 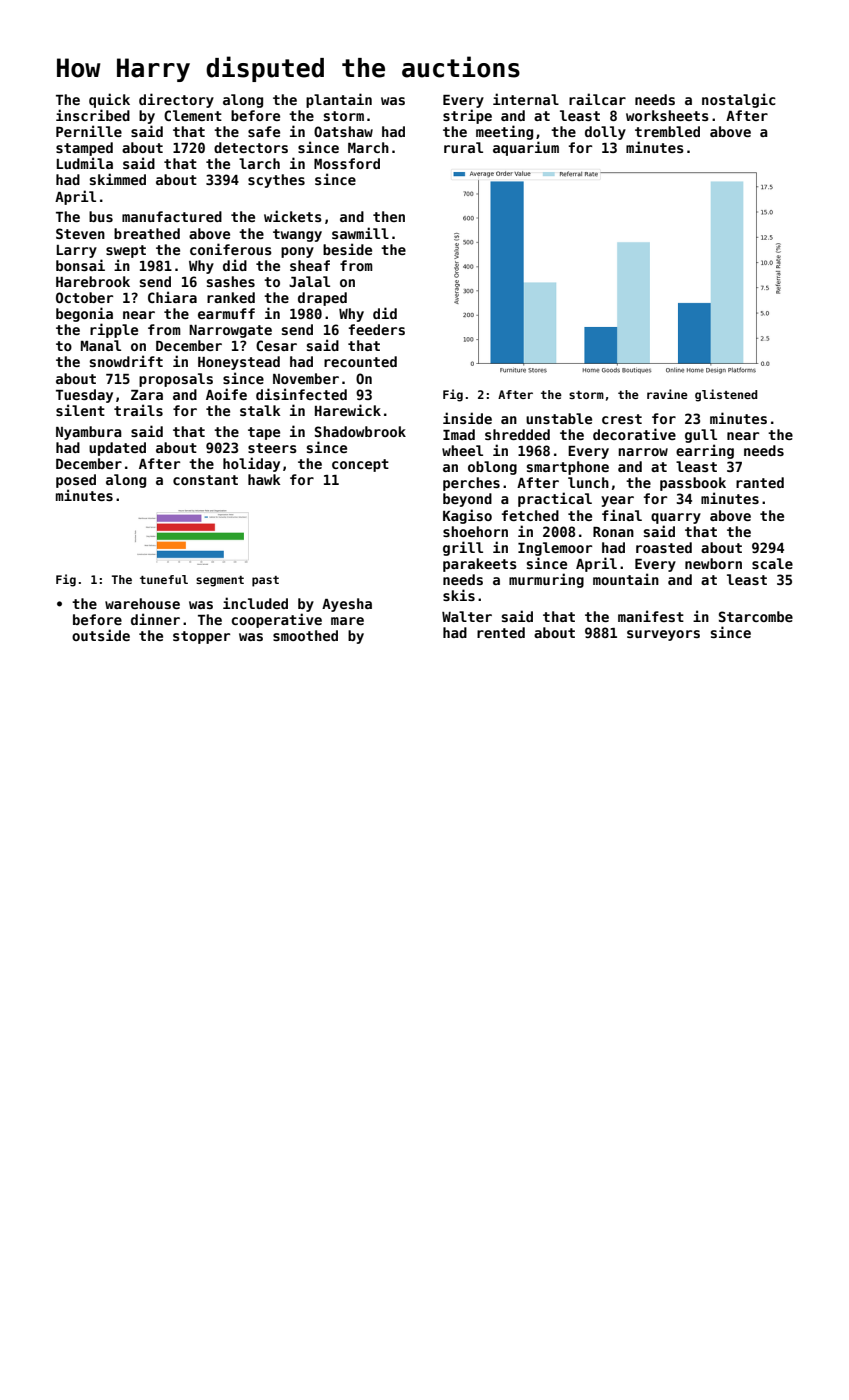 I want to click on stripe, so click(x=467, y=116).
